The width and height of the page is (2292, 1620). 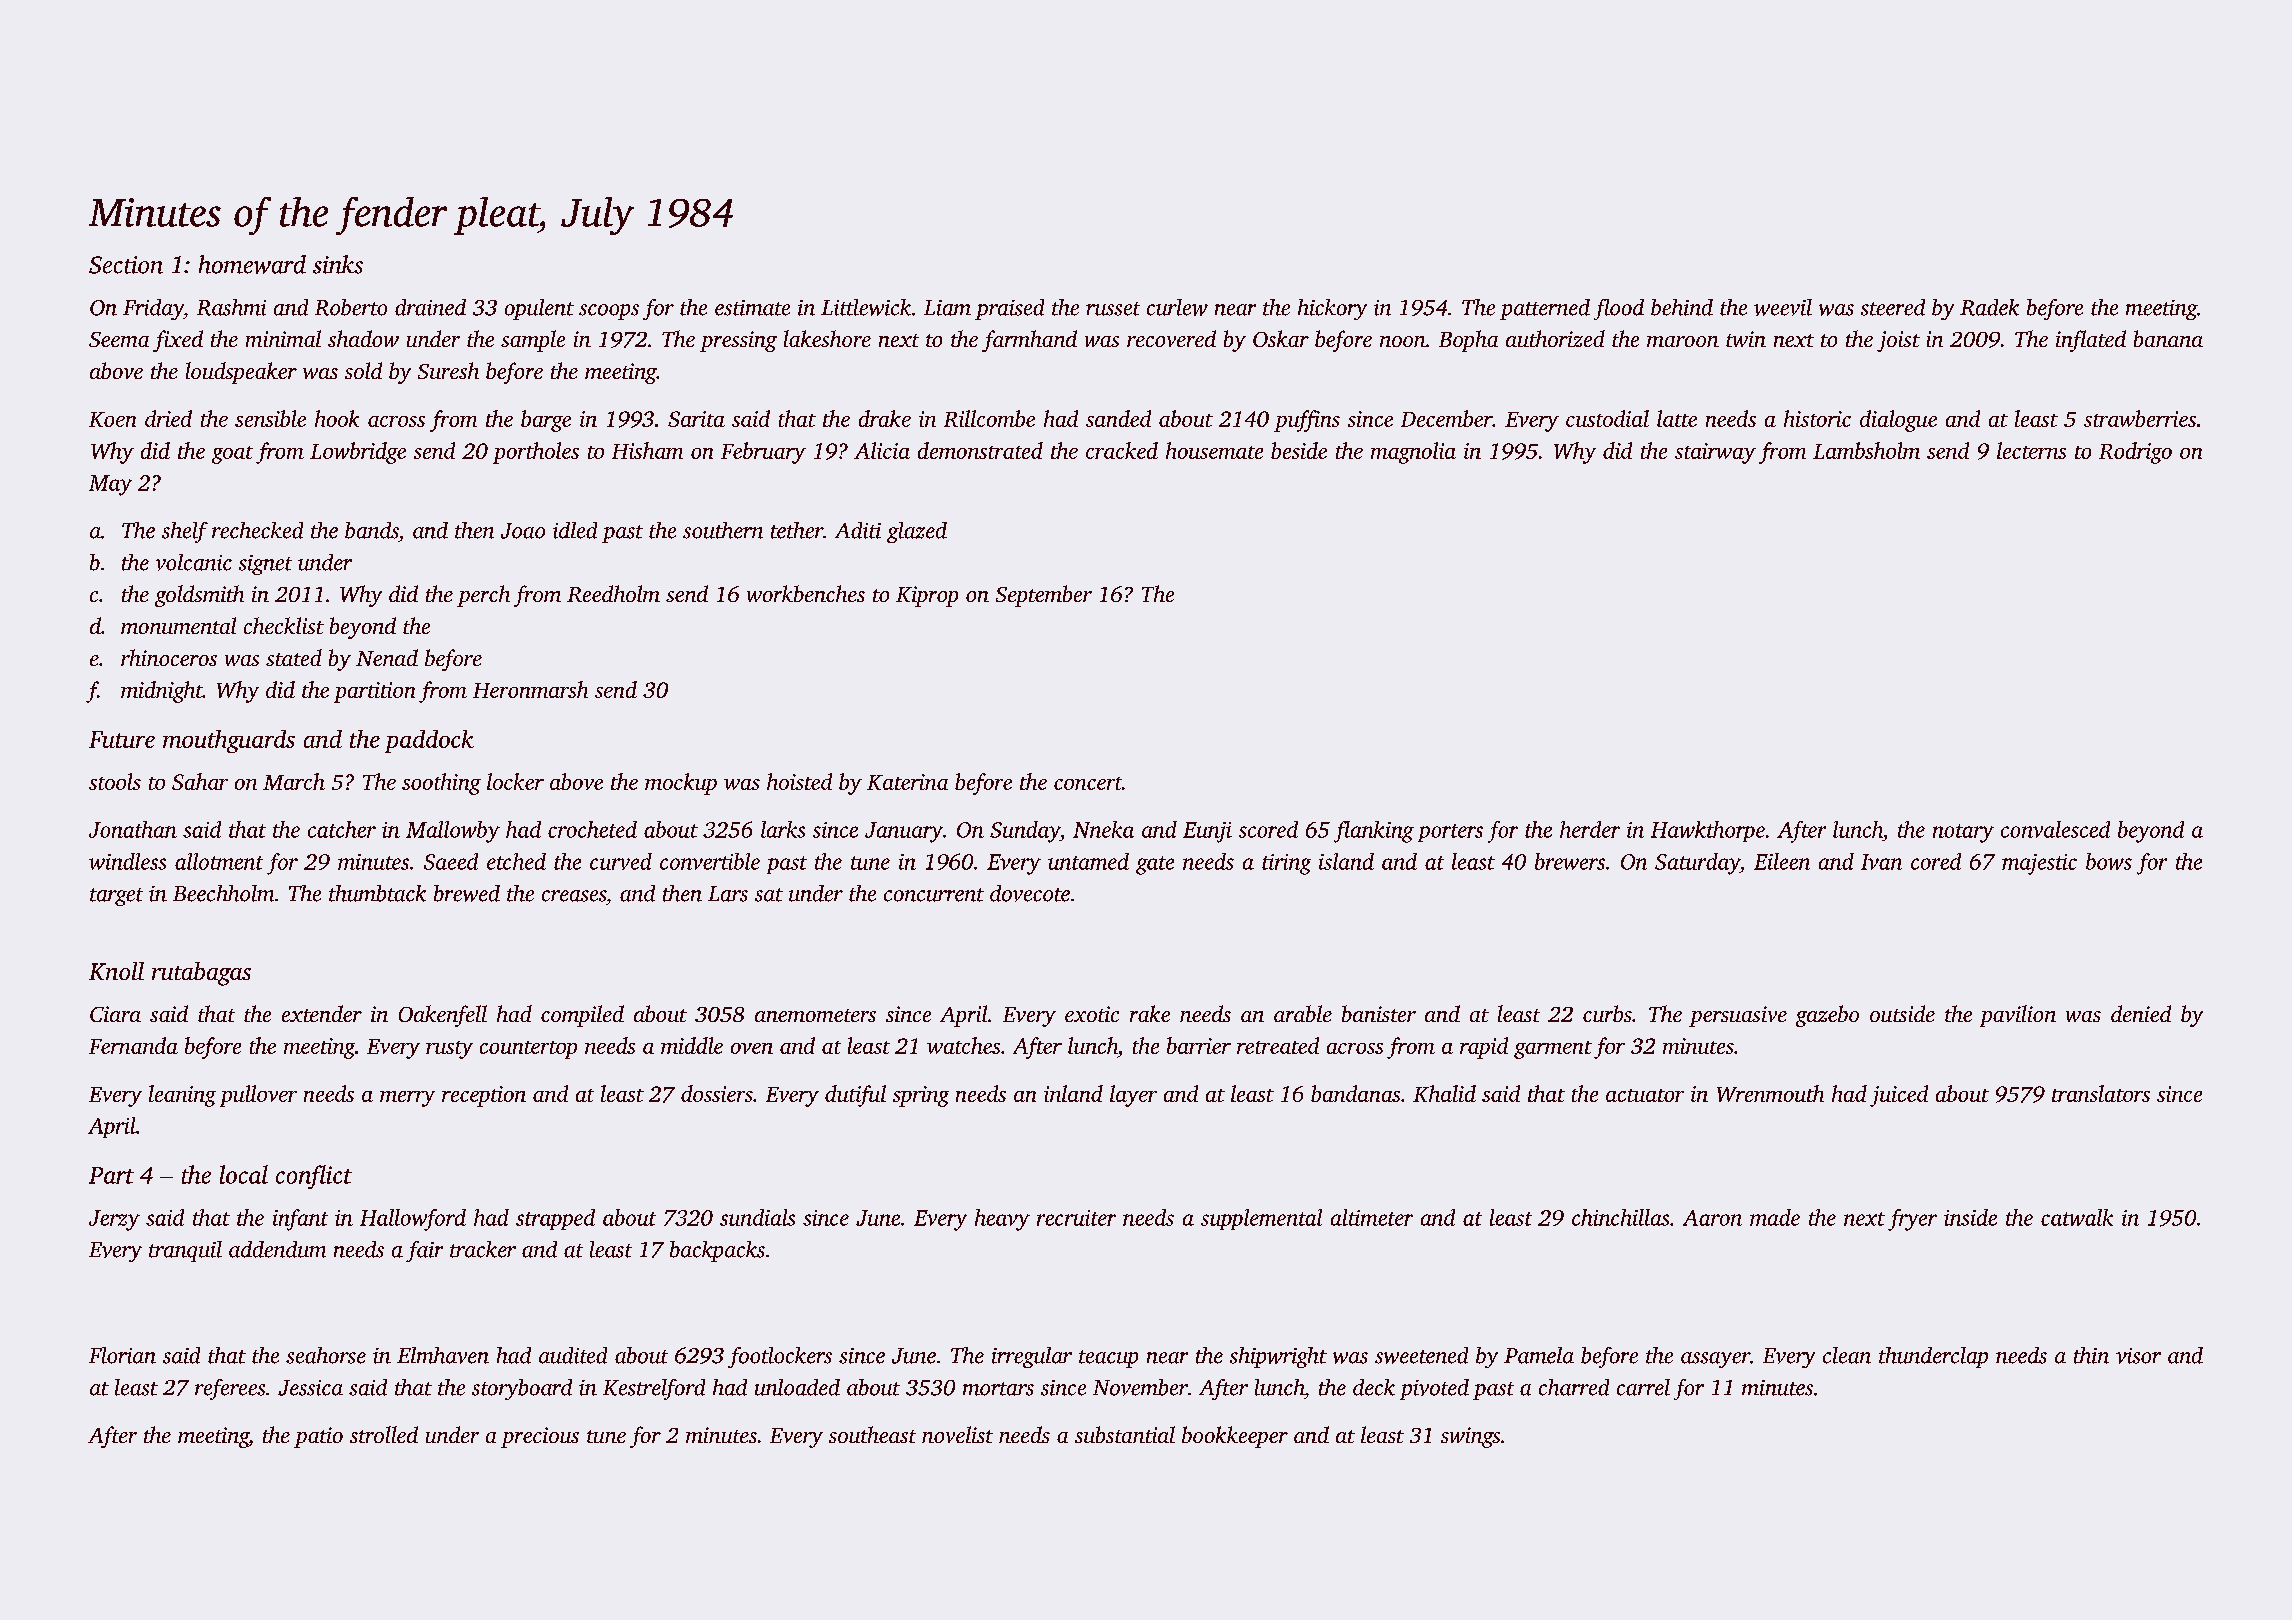 What do you see at coordinates (377, 893) in the page?
I see `thumbtack` at bounding box center [377, 893].
